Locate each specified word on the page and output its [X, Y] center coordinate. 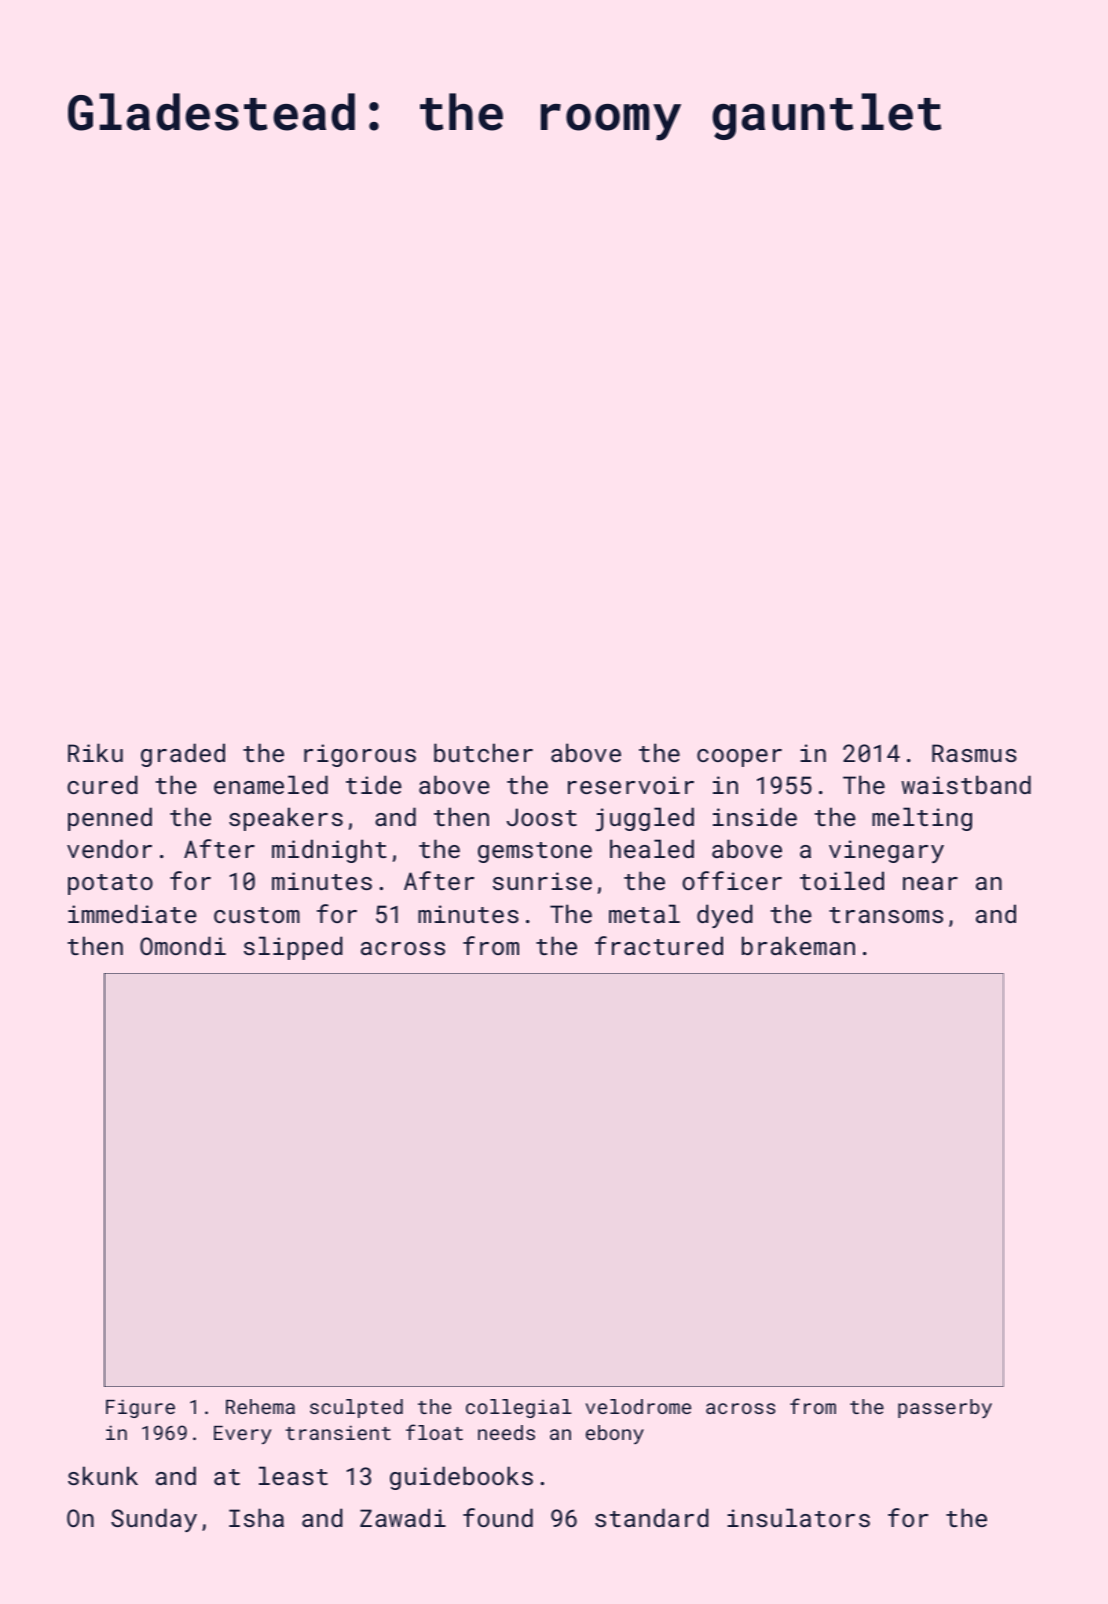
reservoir [631, 785]
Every [242, 1435]
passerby [945, 1408]
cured [102, 784]
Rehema [260, 1406]
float [434, 1432]
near [930, 883]
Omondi [183, 945]
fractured [659, 945]
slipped [293, 948]
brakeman [798, 945]
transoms [886, 915]
